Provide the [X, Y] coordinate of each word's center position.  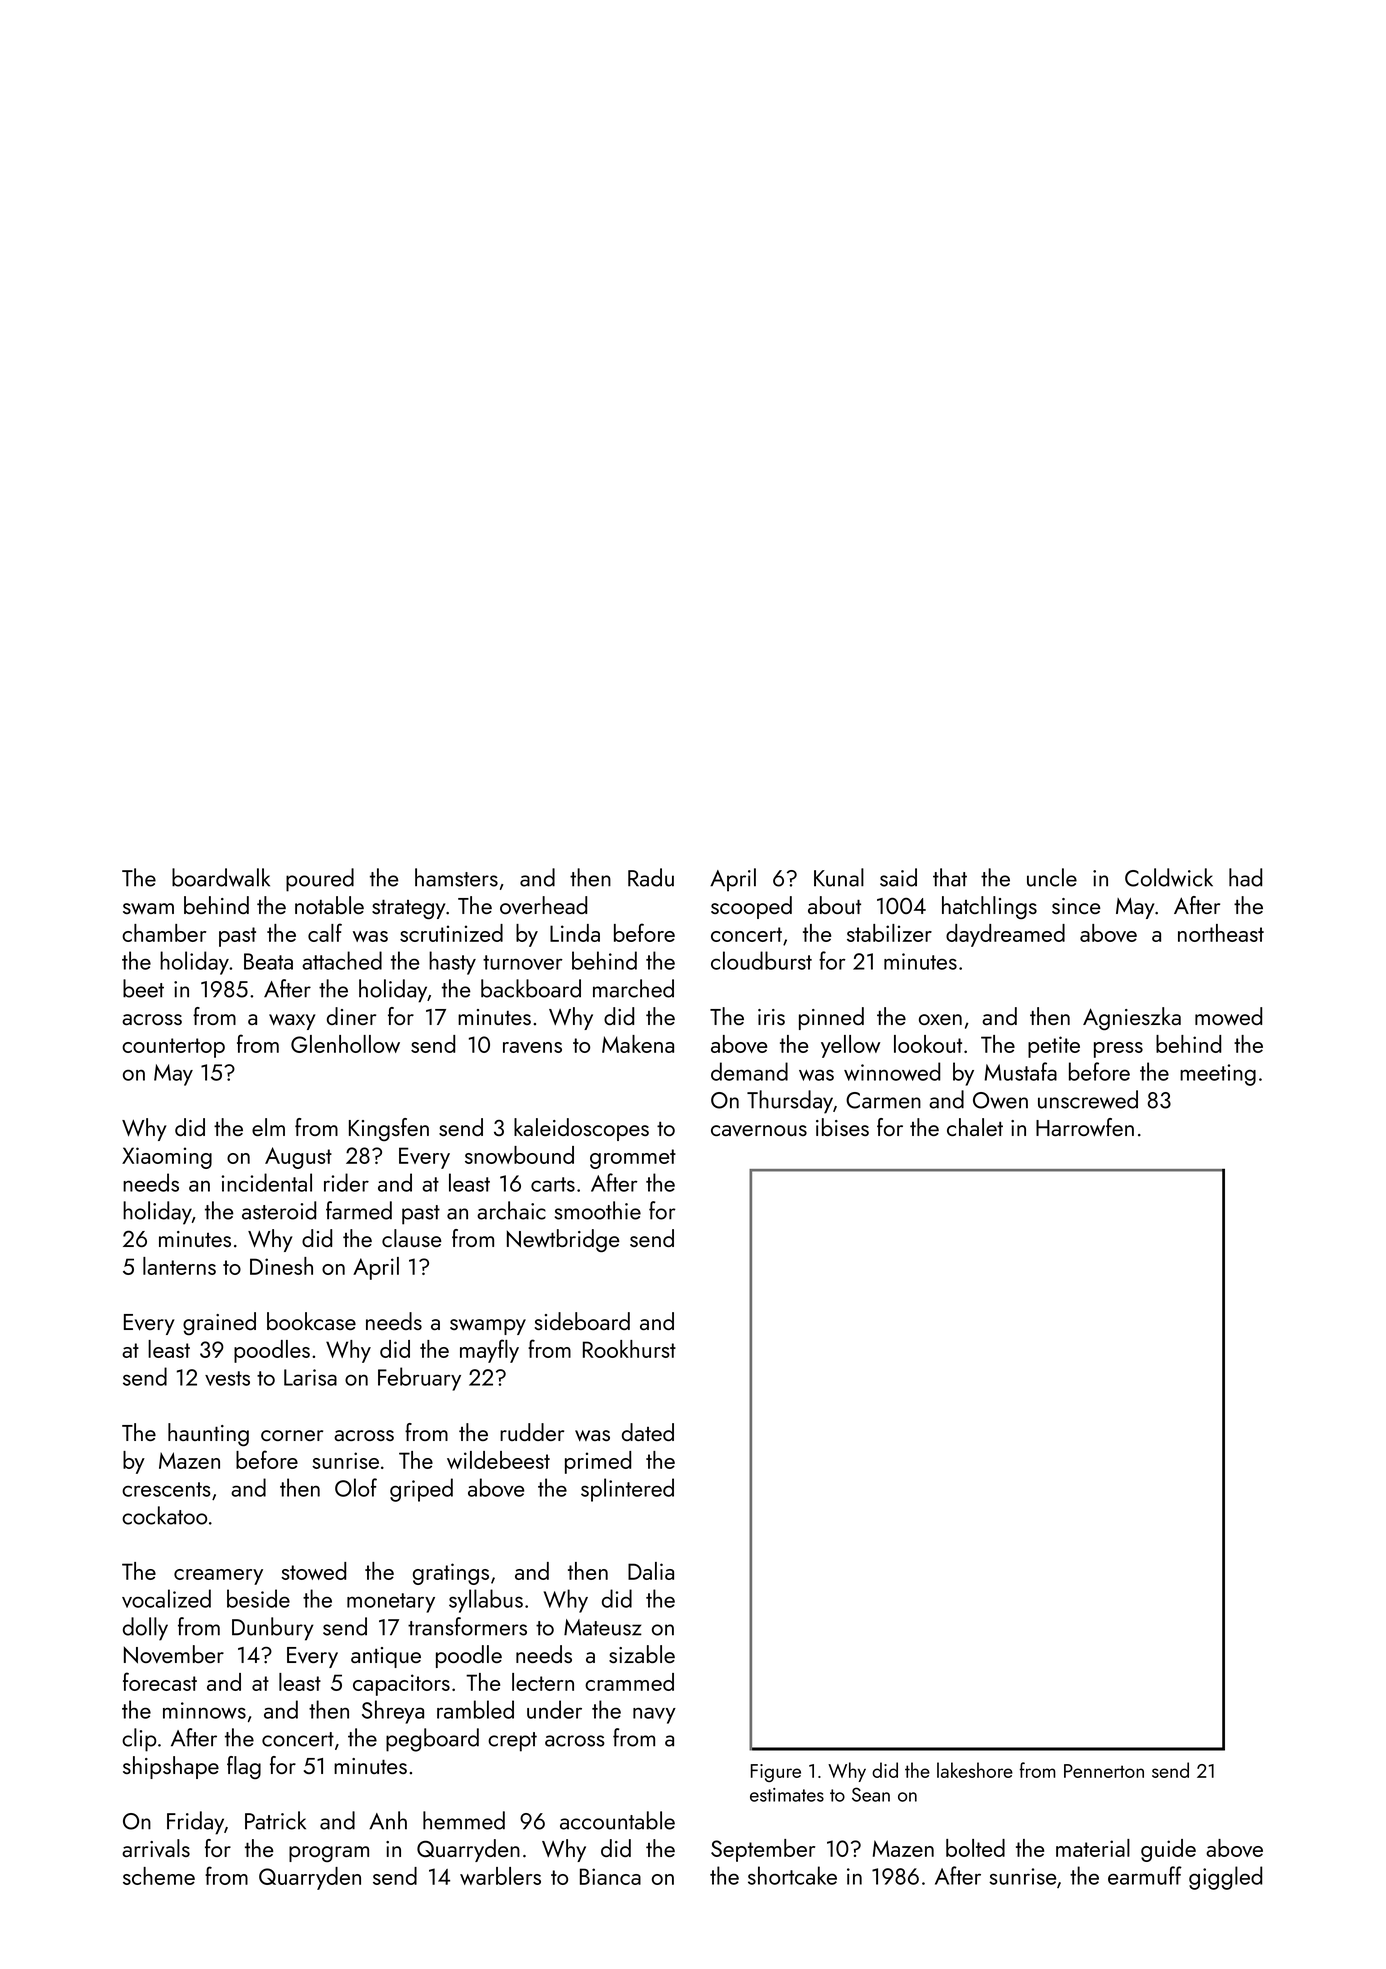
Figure [776, 1773]
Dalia [651, 1571]
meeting [1218, 1075]
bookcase [311, 1321]
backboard [531, 988]
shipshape [171, 1767]
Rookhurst [629, 1349]
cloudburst [761, 960]
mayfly [489, 1351]
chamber [164, 933]
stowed [313, 1571]
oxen [940, 1019]
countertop [173, 1048]
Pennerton [1104, 1771]
